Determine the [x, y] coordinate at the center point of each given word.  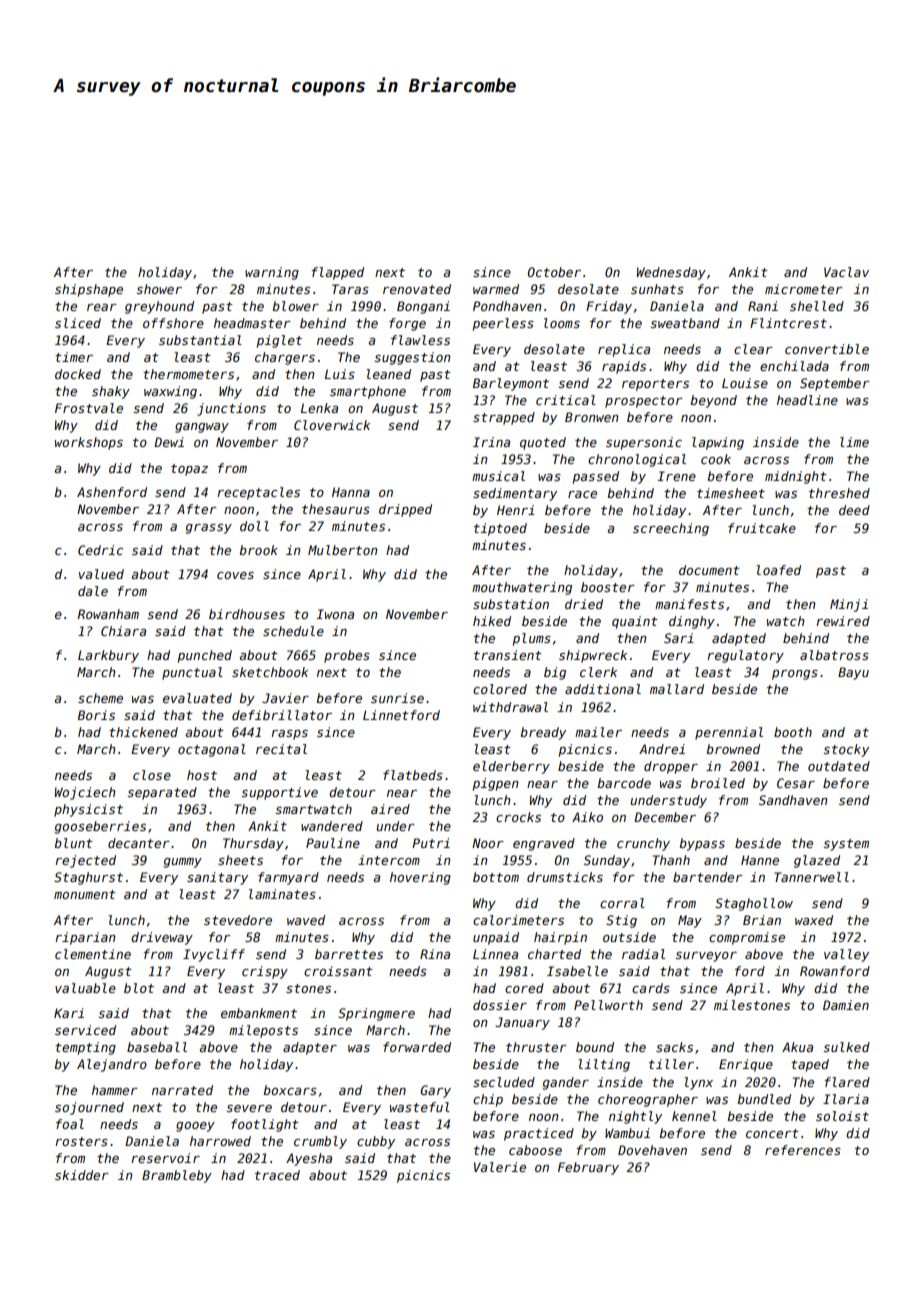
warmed [496, 289]
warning [272, 273]
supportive [279, 793]
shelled [817, 306]
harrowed [220, 1141]
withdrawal [510, 707]
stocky [846, 750]
